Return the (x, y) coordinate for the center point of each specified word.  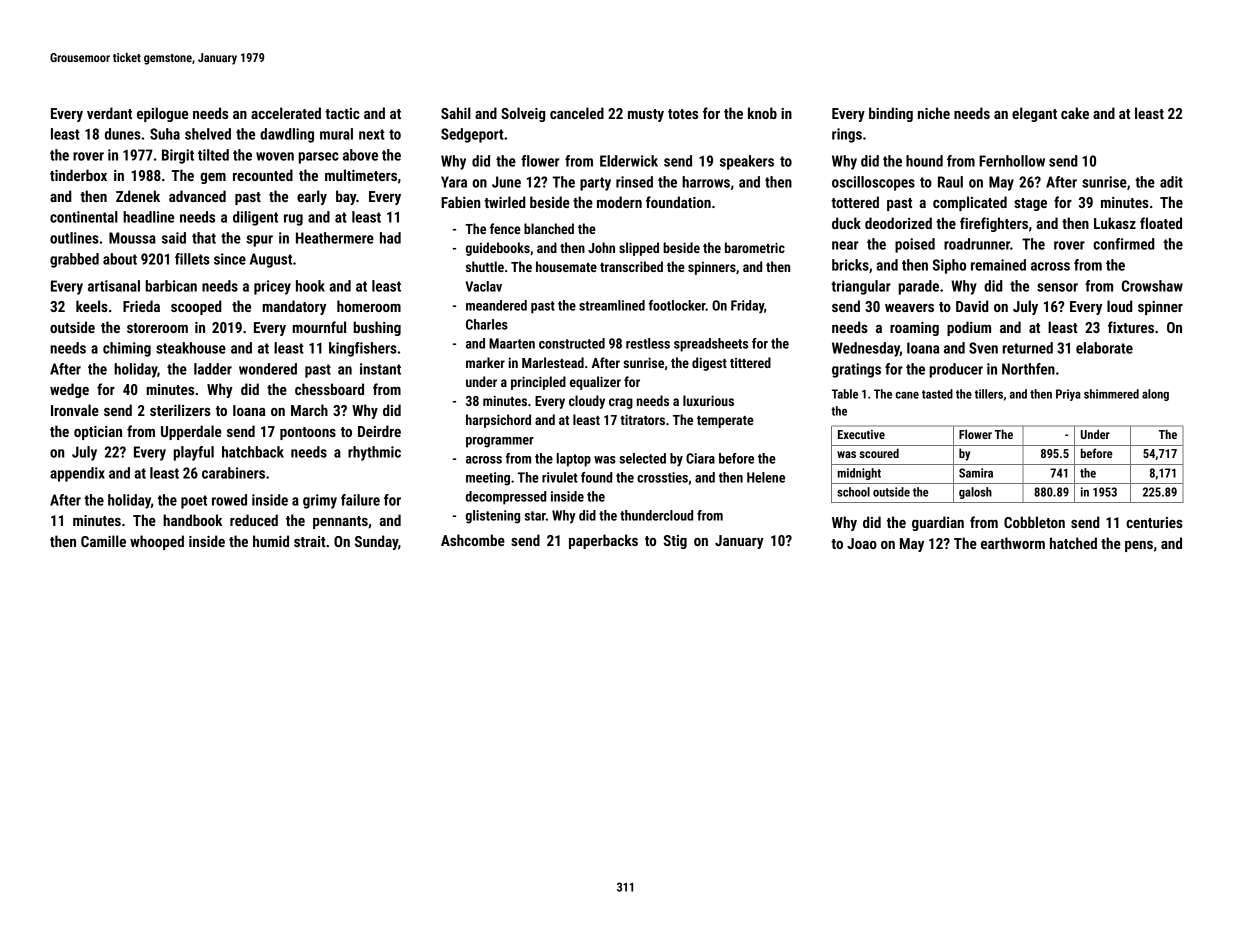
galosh (975, 493)
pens (1139, 546)
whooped (157, 542)
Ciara (700, 458)
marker (485, 362)
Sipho (949, 266)
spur (259, 241)
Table (845, 394)
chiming (127, 349)
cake (1075, 113)
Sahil (456, 113)
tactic (342, 113)
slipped (639, 249)
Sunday (376, 542)
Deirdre (379, 431)
